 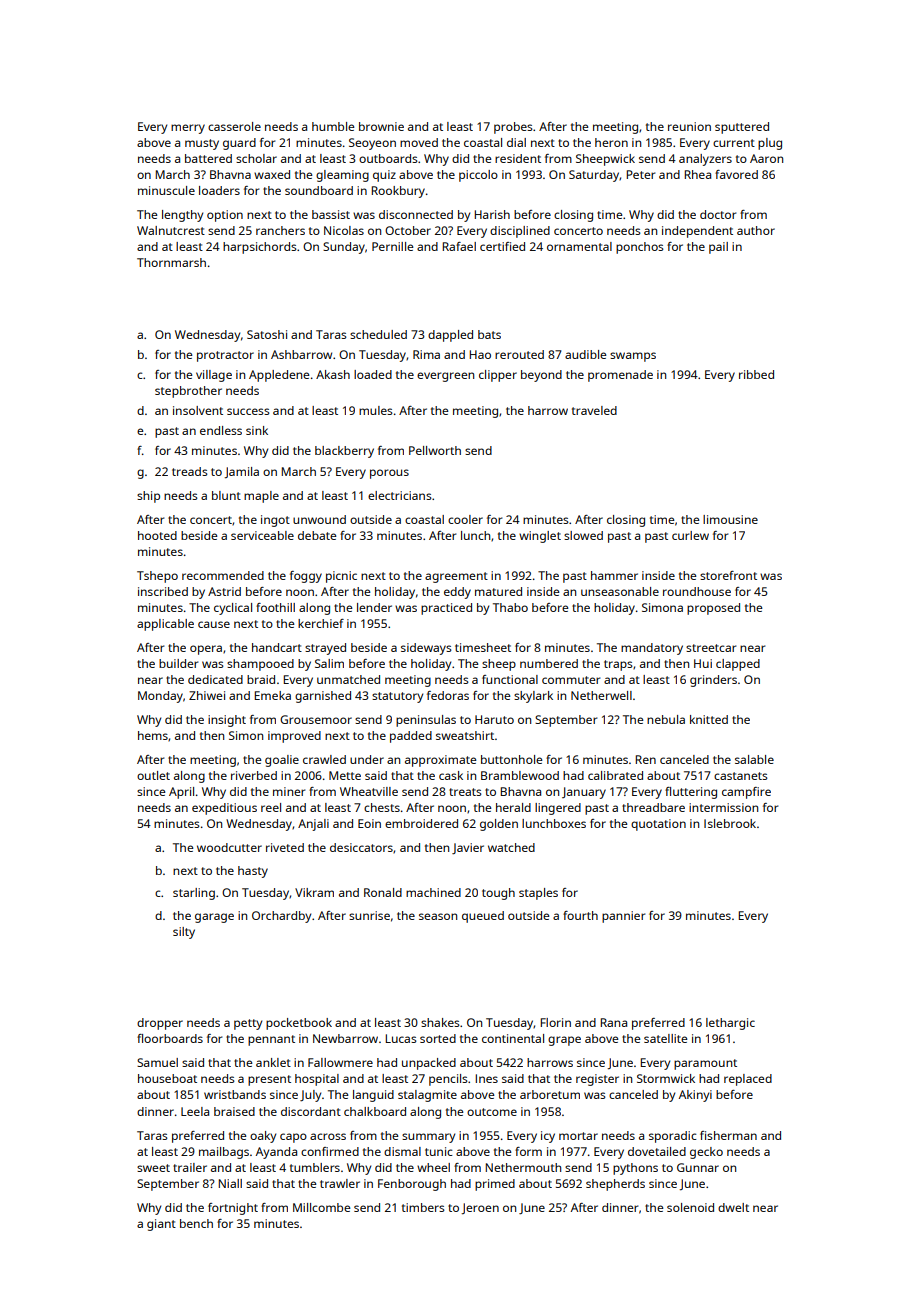 I want to click on traps, so click(x=618, y=665).
